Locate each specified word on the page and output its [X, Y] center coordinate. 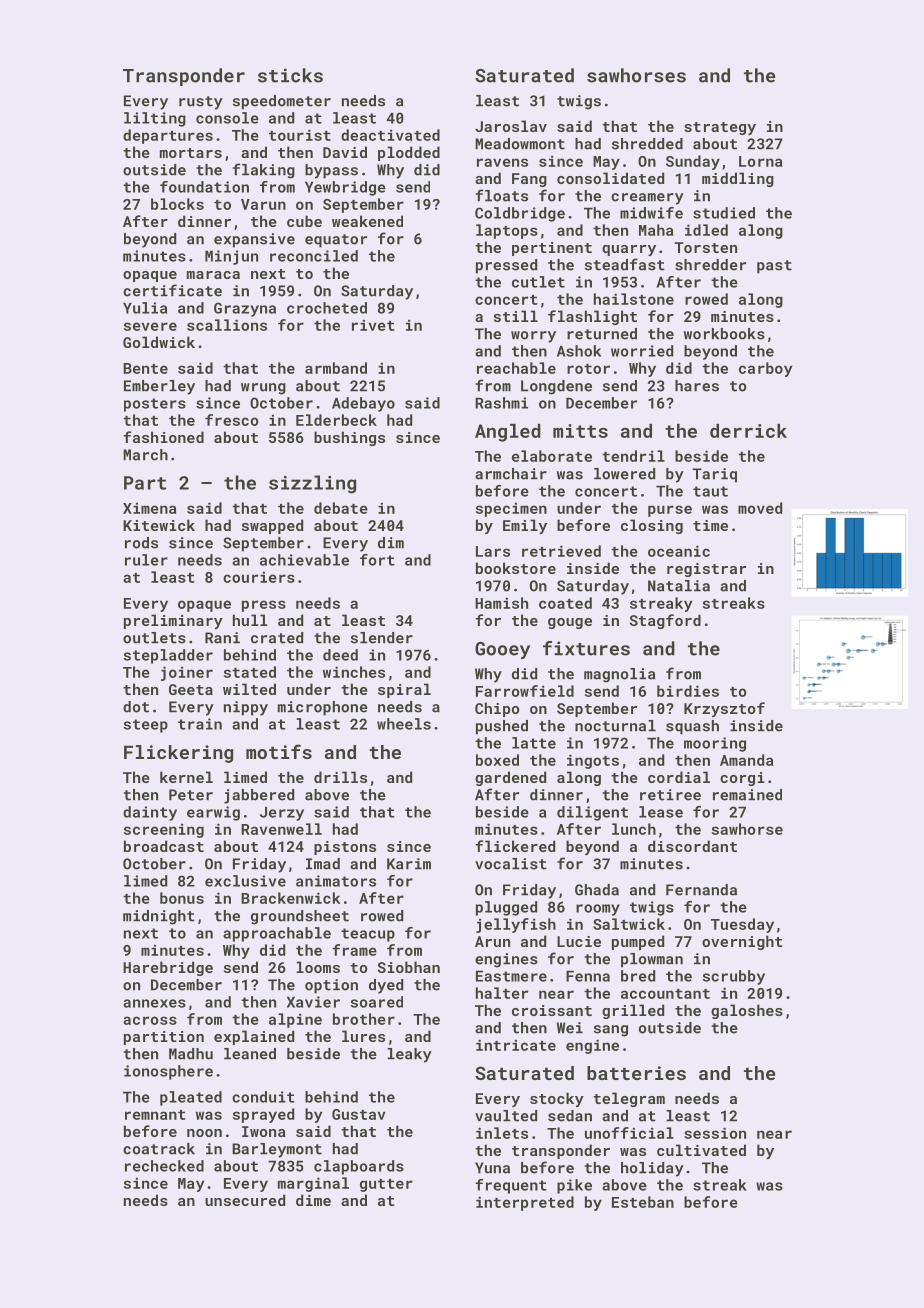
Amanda [746, 760]
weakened [367, 221]
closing [652, 526]
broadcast [164, 846]
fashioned [163, 437]
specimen [511, 509]
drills [340, 777]
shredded [647, 144]
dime [313, 1200]
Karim [409, 864]
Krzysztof [724, 709]
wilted [249, 689]
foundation [204, 187]
